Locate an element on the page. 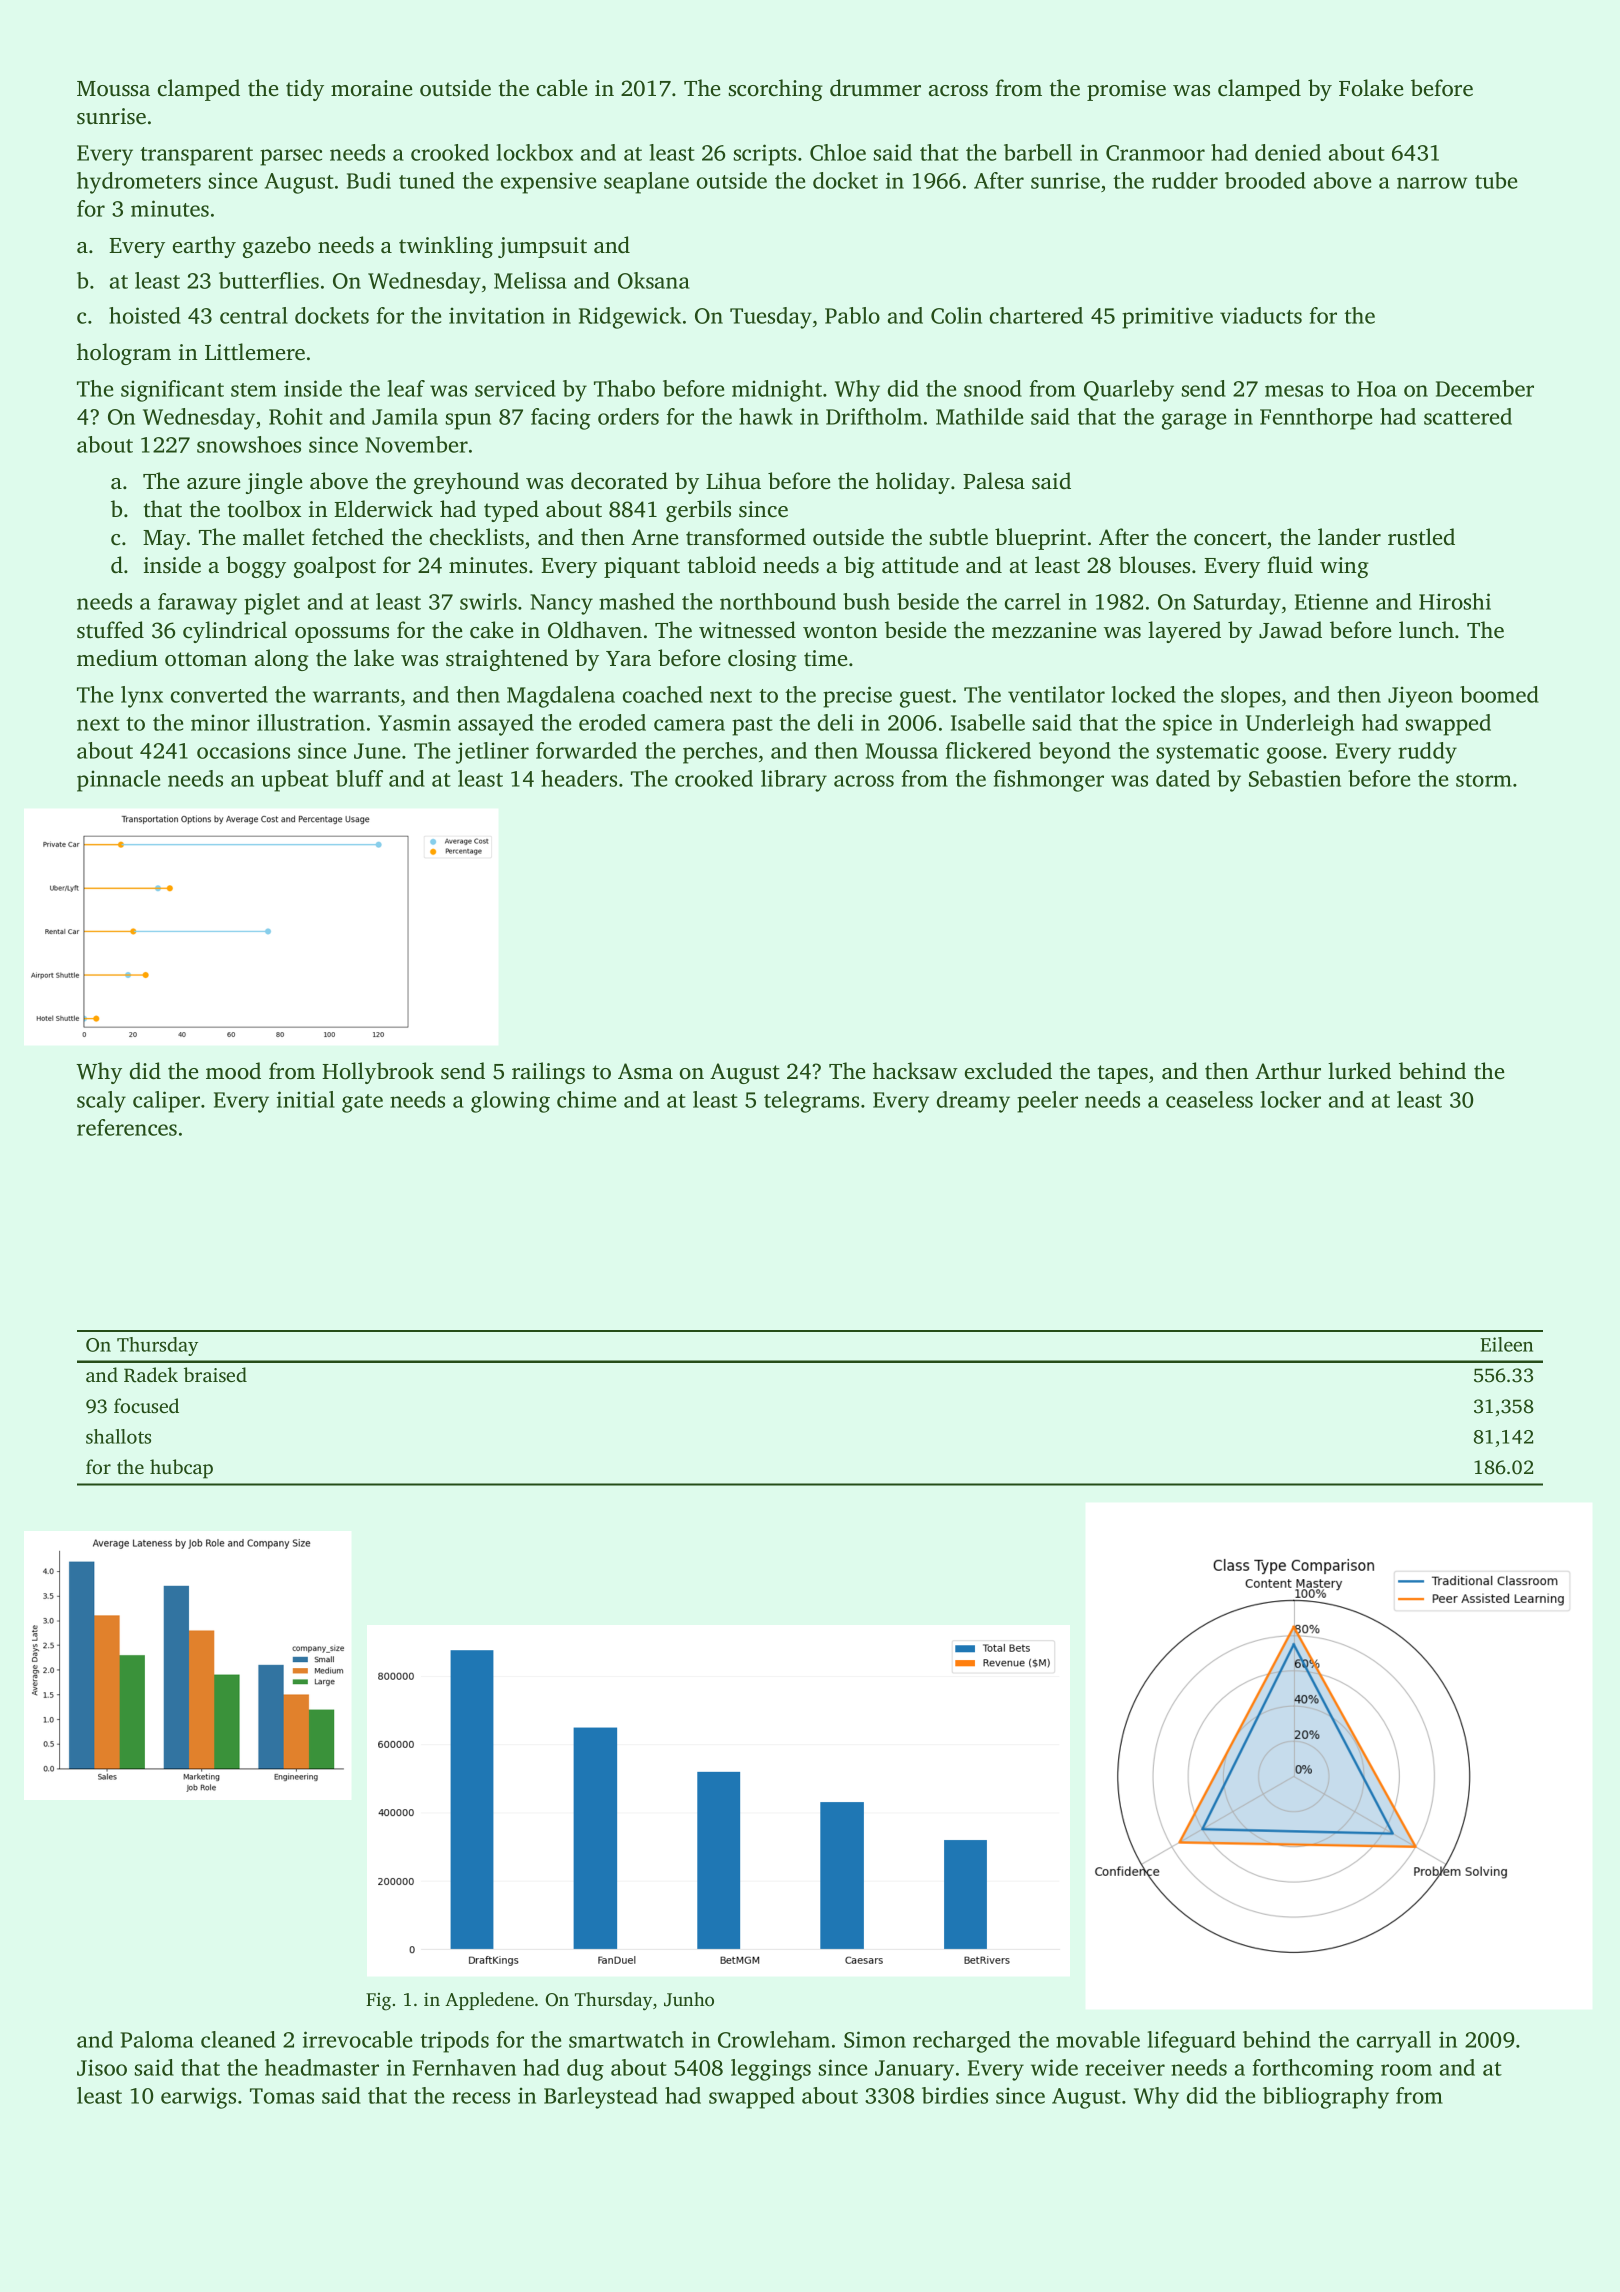  hubcap is located at coordinates (181, 1469).
